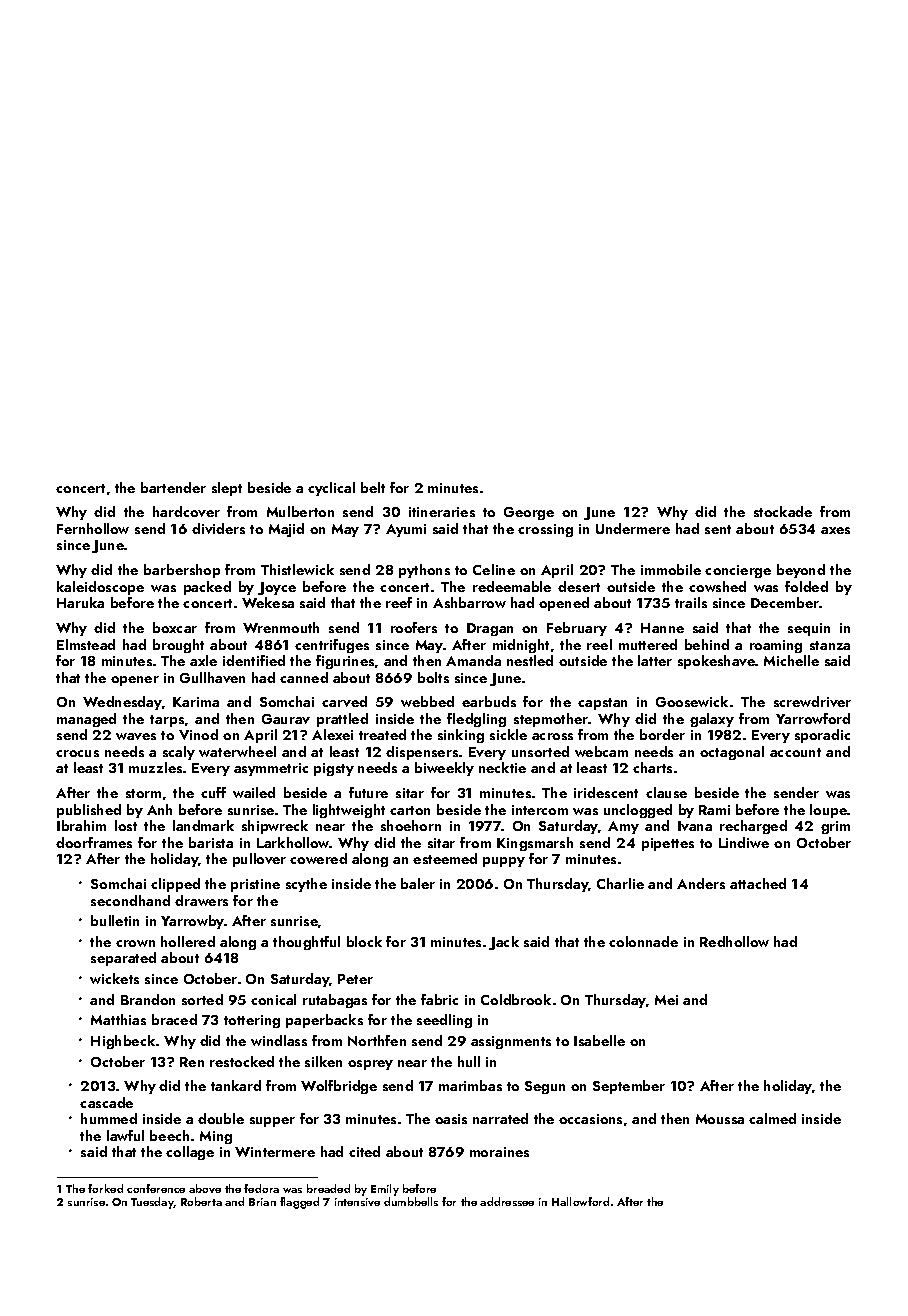 This document has height=1316, width=908. I want to click on cascade, so click(106, 1102).
